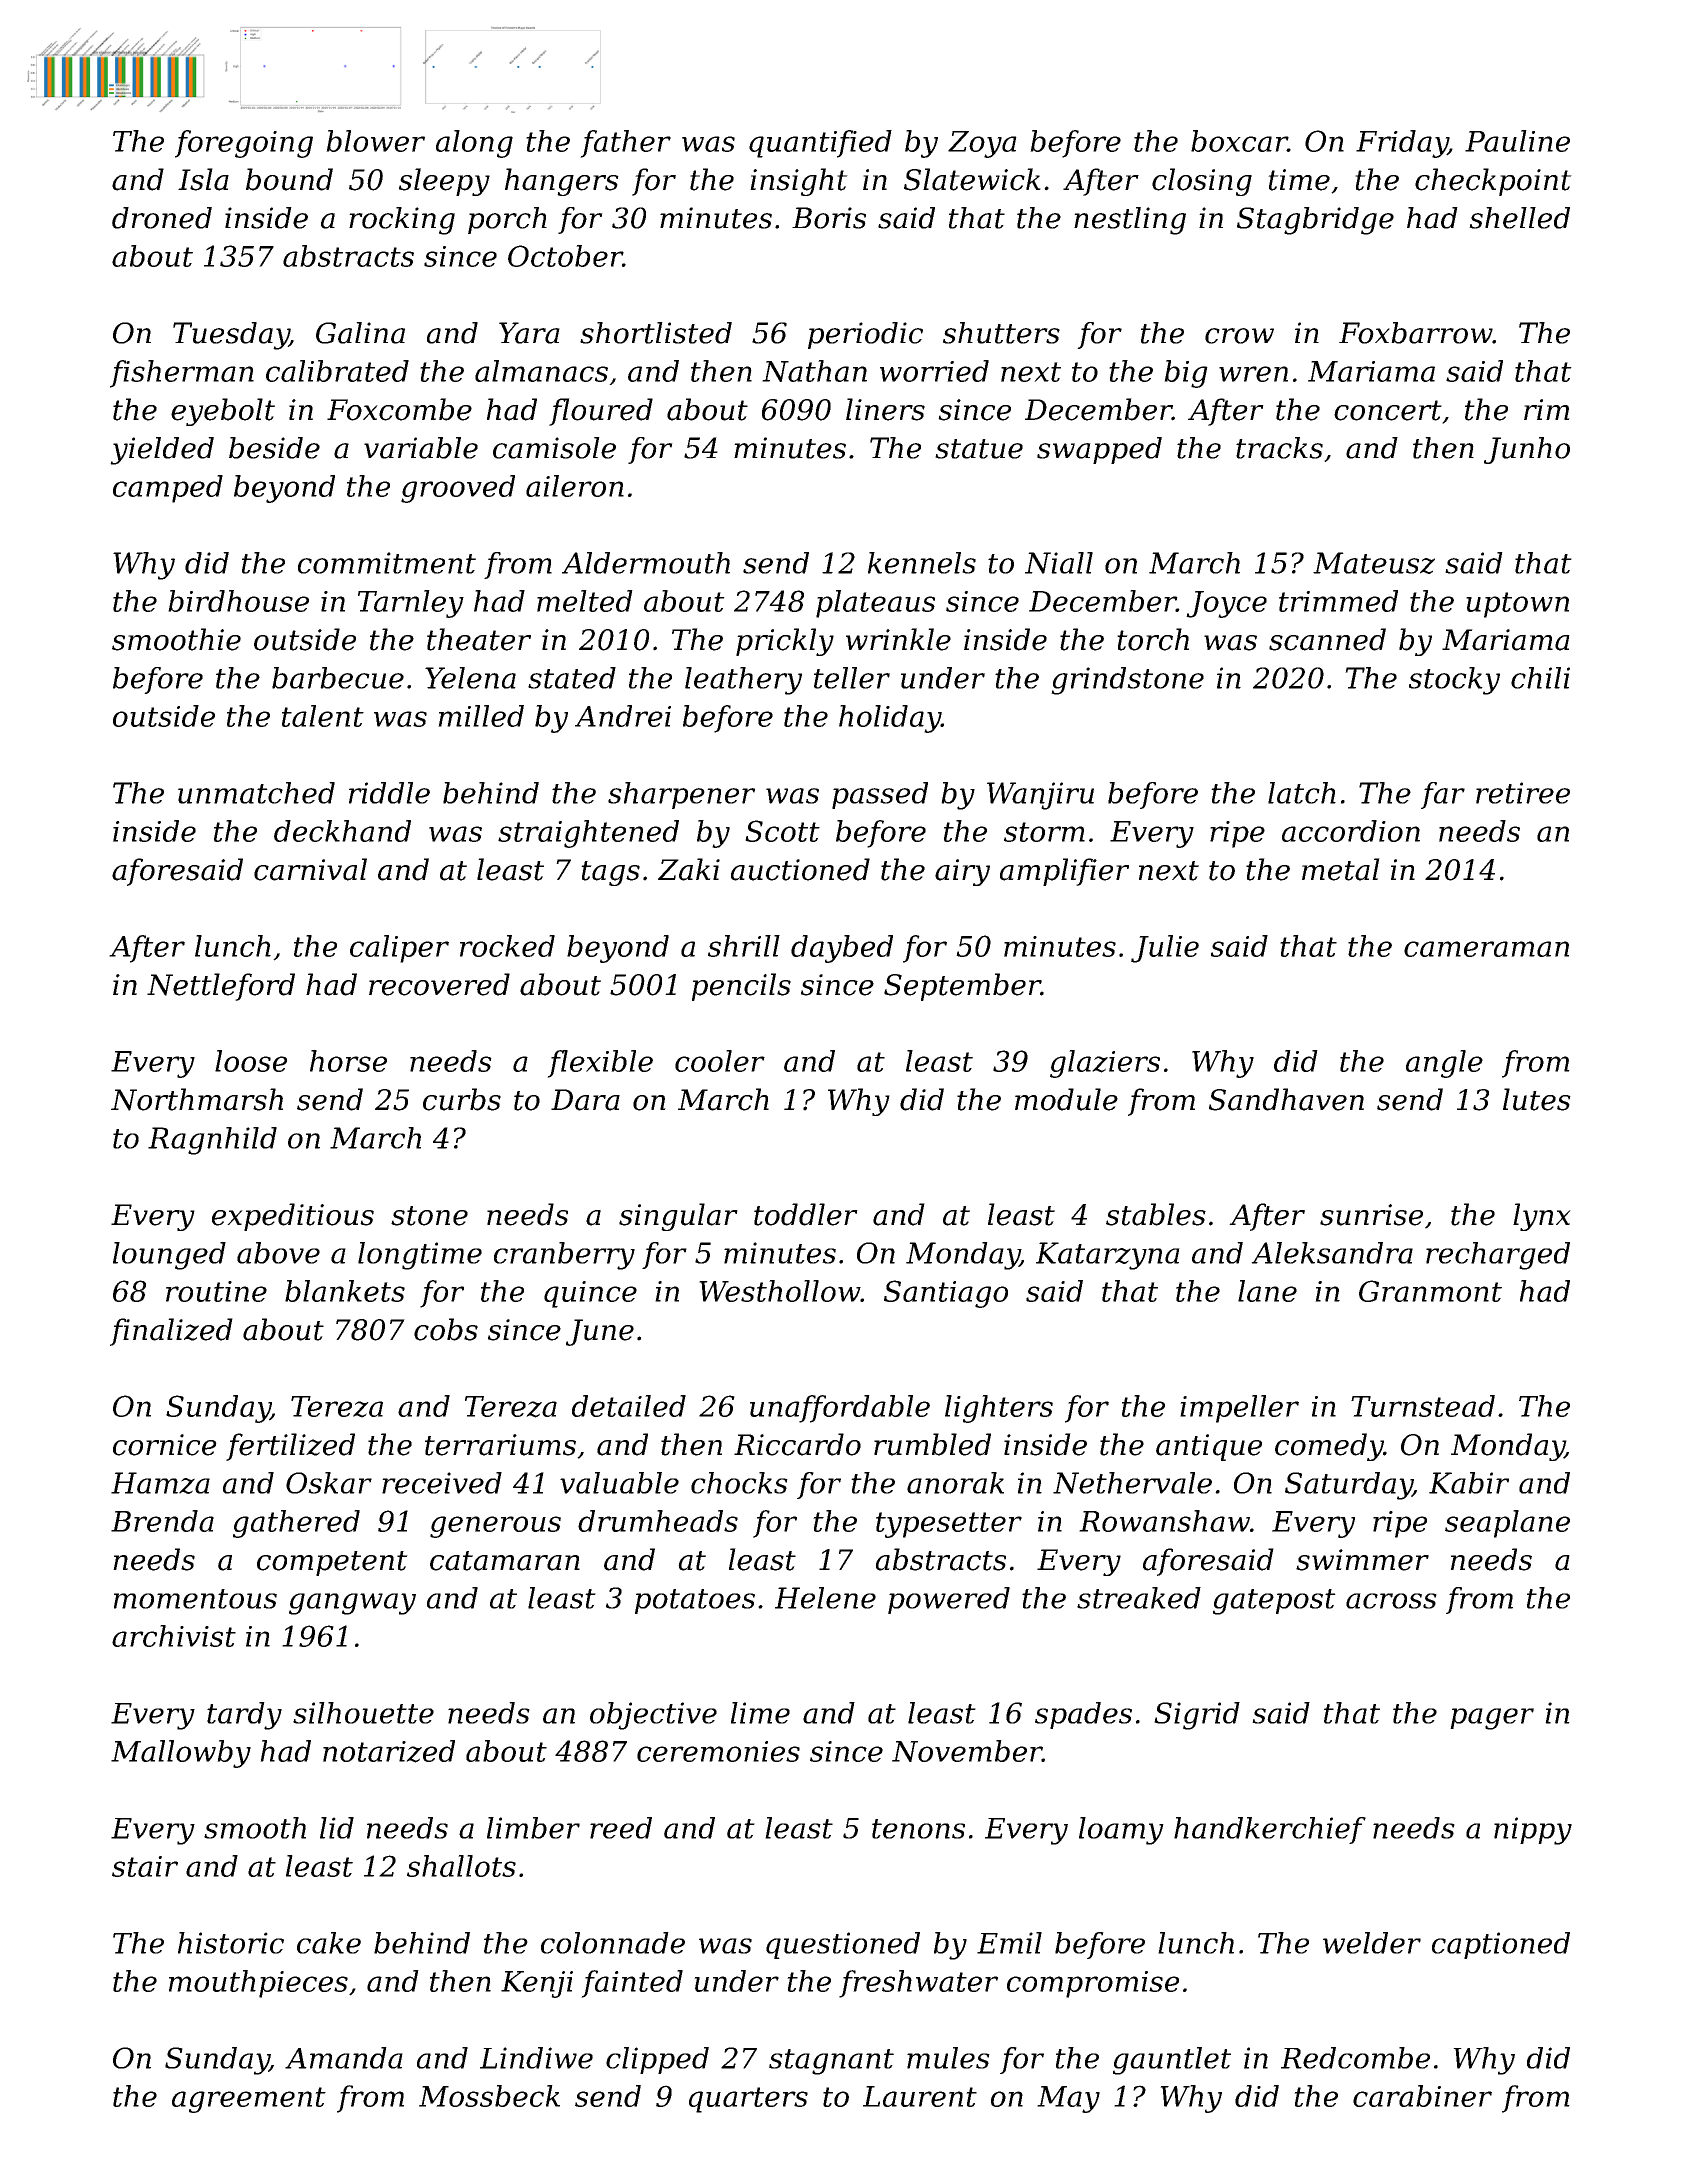 Image resolution: width=1683 pixels, height=2178 pixels. Describe the element at coordinates (1059, 563) in the page. I see `Niall` at that location.
